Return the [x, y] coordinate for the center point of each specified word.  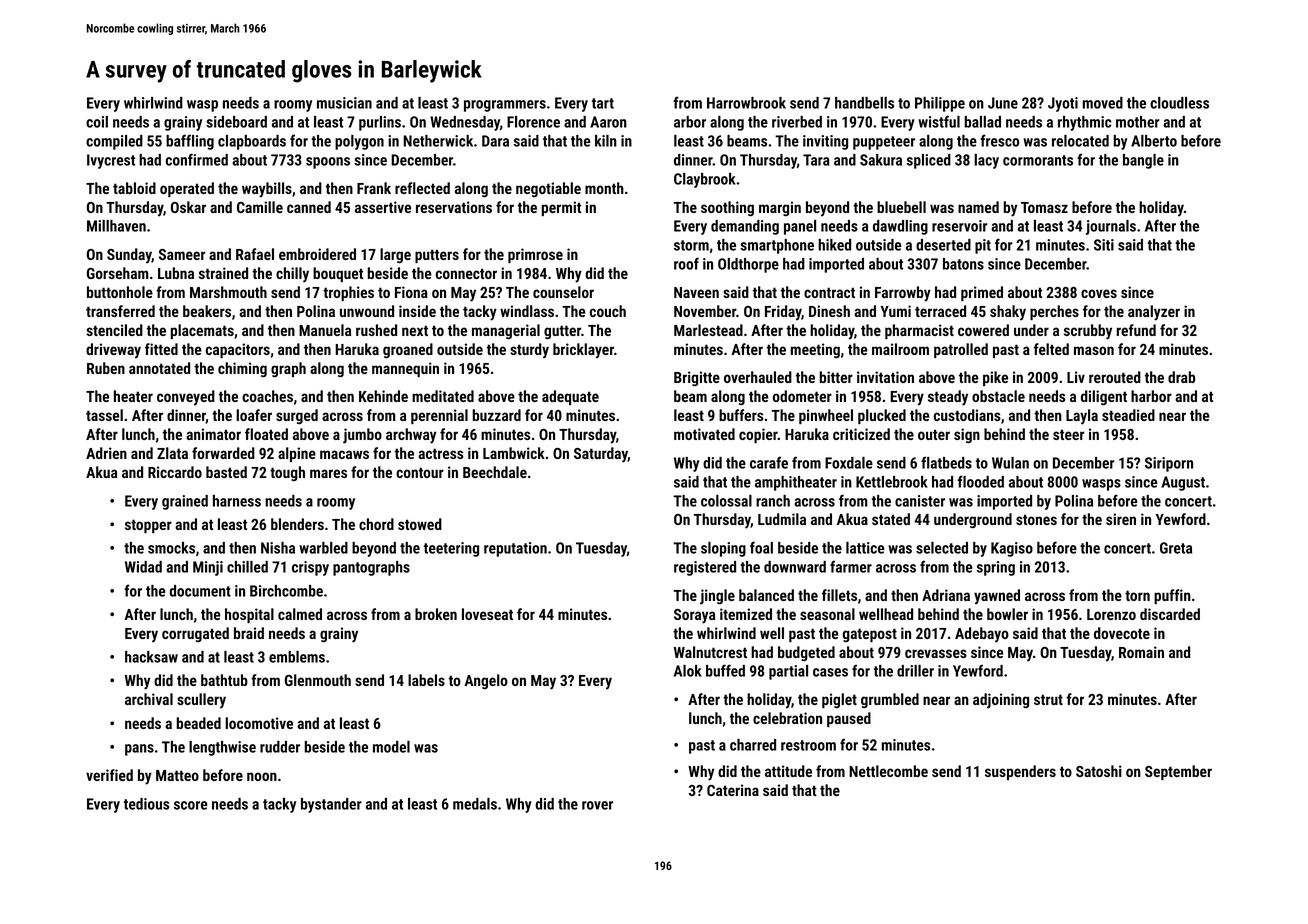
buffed [725, 670]
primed [982, 293]
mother [1137, 122]
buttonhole [120, 292]
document [200, 591]
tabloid [134, 188]
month [604, 188]
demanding [745, 227]
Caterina [733, 790]
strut [1048, 699]
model [391, 747]
